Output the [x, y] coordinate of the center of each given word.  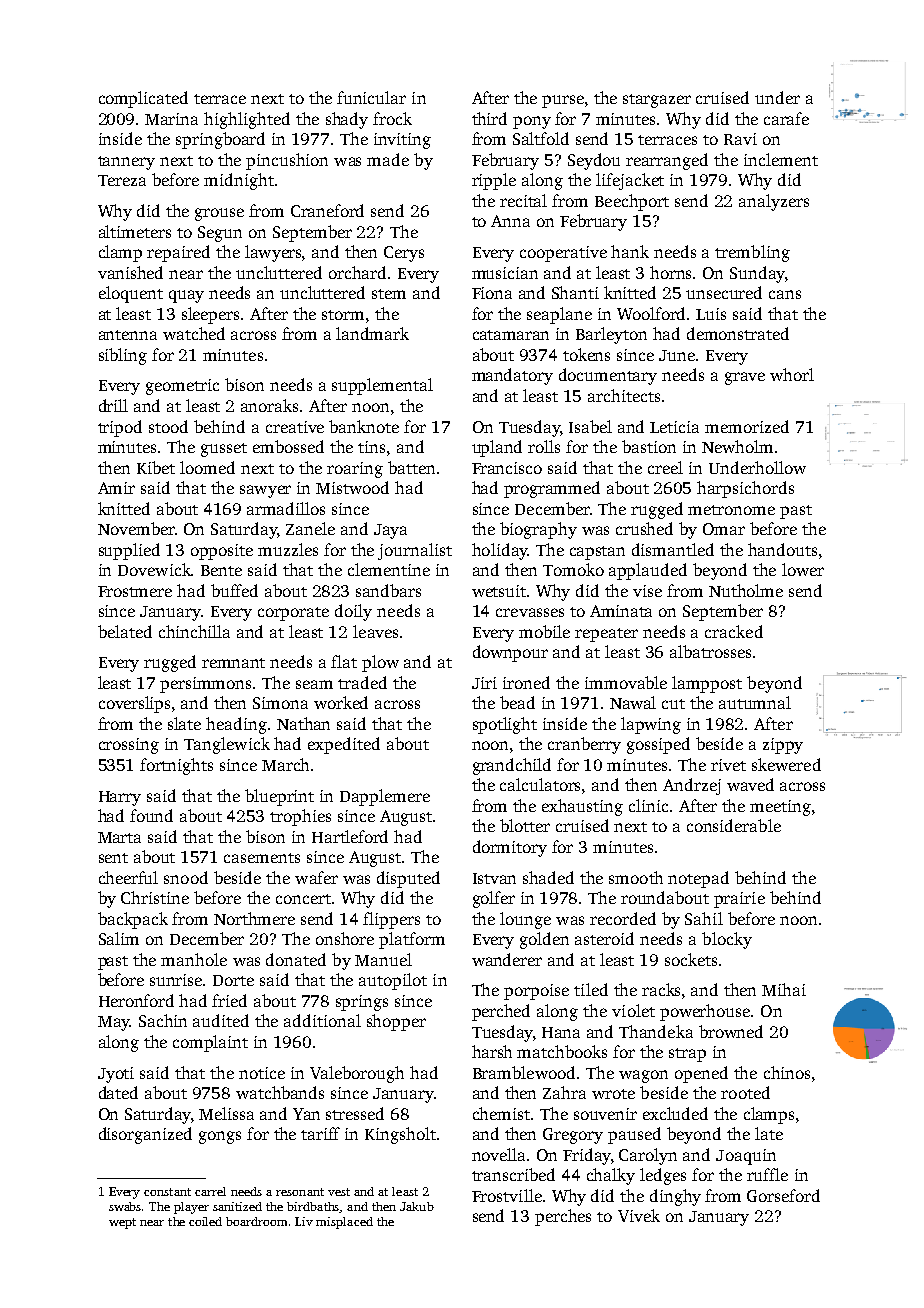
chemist [501, 1113]
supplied [129, 551]
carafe [786, 118]
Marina [171, 119]
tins [371, 447]
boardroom [256, 1221]
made [388, 159]
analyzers [774, 202]
